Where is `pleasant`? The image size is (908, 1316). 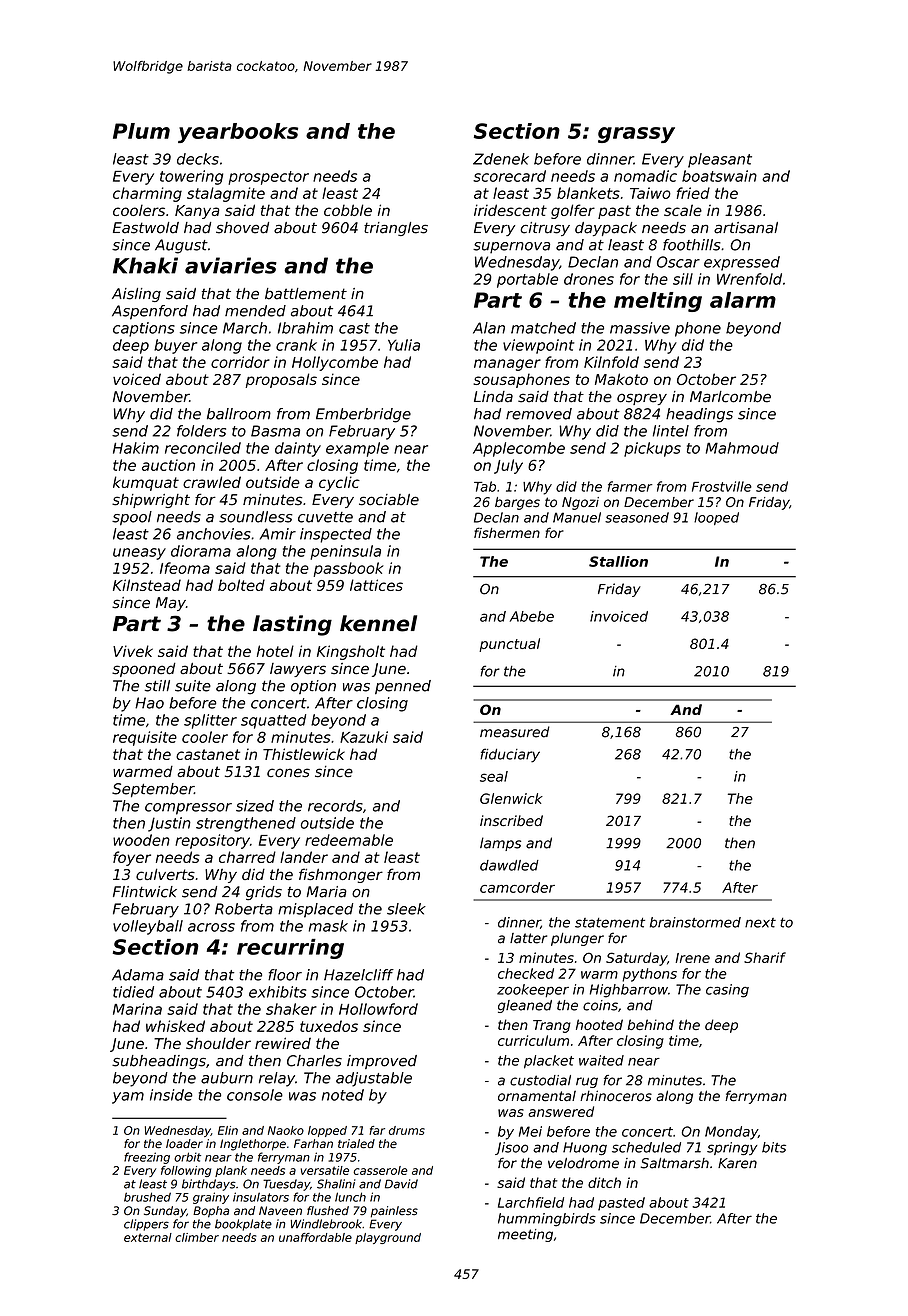
pleasant is located at coordinates (720, 160).
